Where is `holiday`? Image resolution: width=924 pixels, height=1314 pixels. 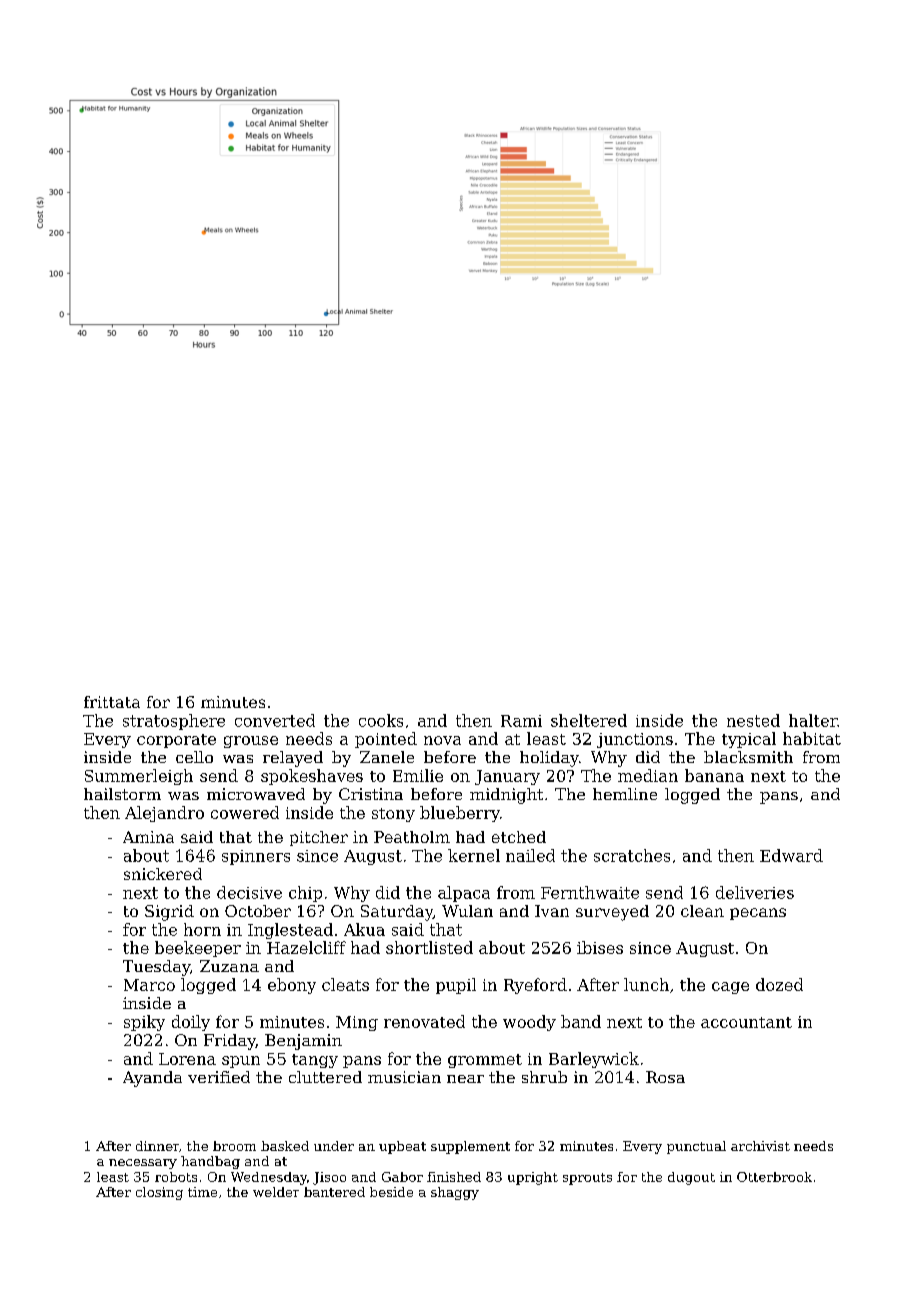
holiday is located at coordinates (549, 759).
